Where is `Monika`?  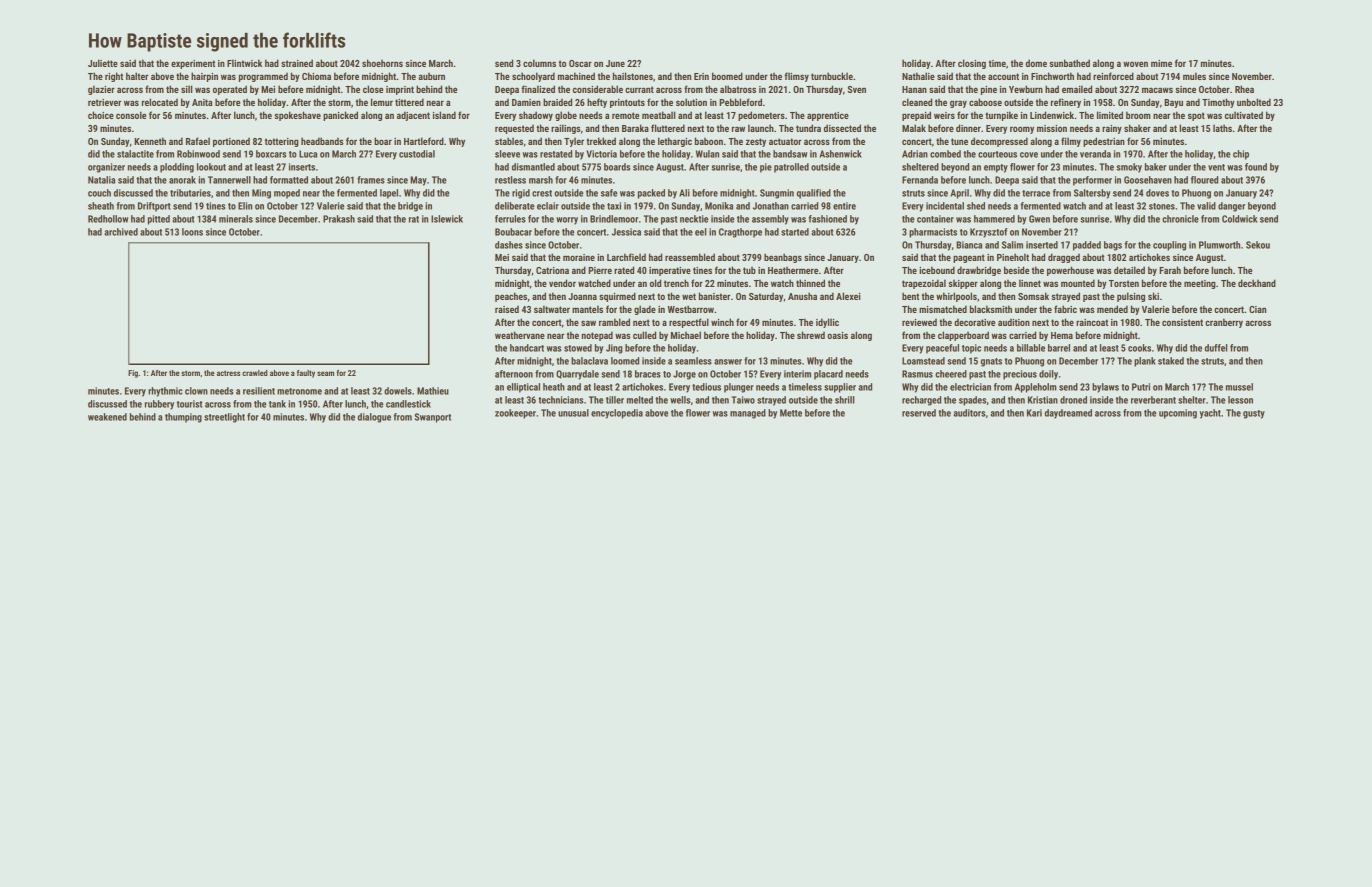
Monika is located at coordinates (719, 206).
